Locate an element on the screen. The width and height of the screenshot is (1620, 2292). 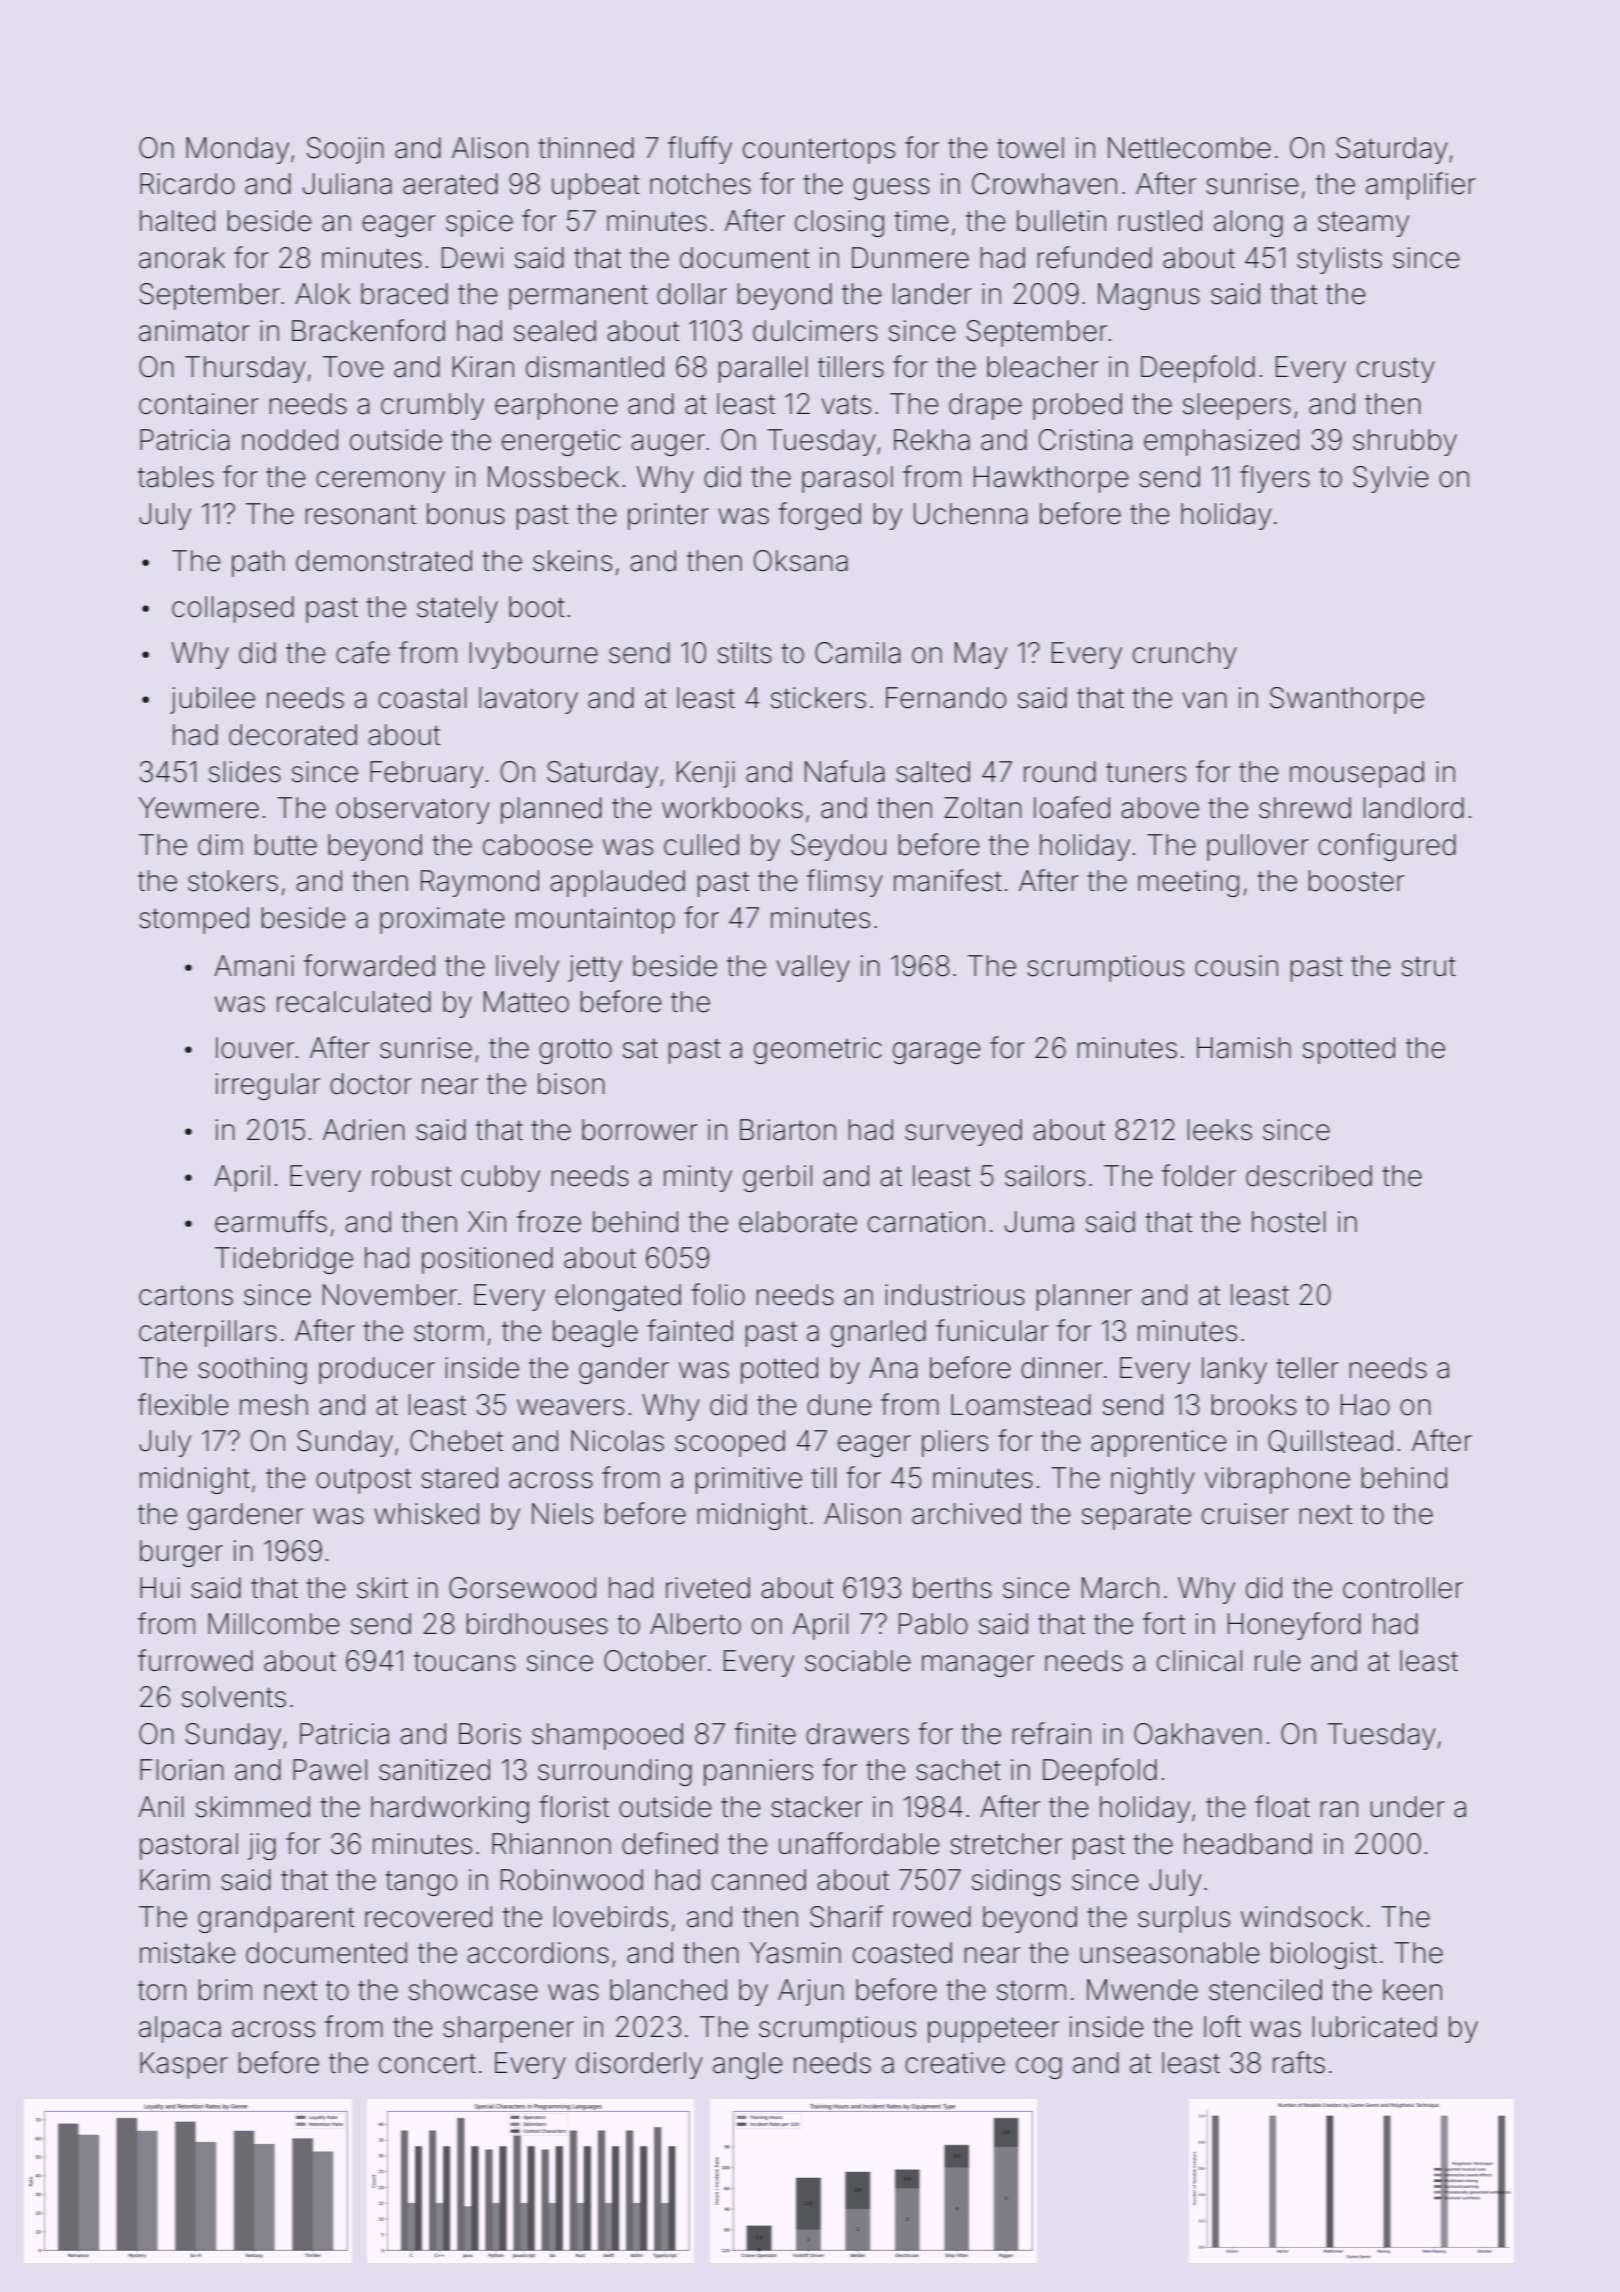
forwarded is located at coordinates (369, 965).
